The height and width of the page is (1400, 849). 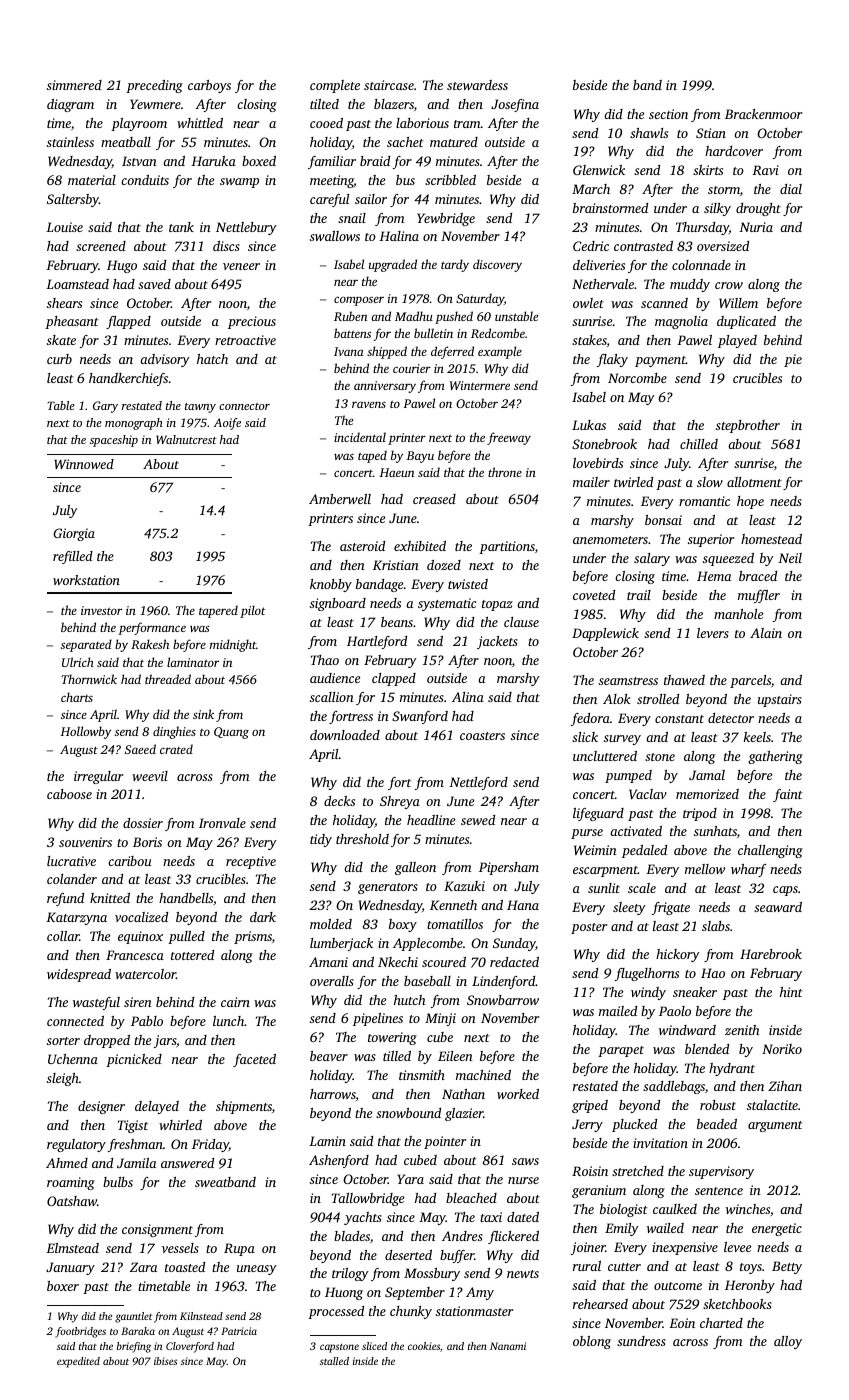 I want to click on Giorgia, so click(x=74, y=534).
